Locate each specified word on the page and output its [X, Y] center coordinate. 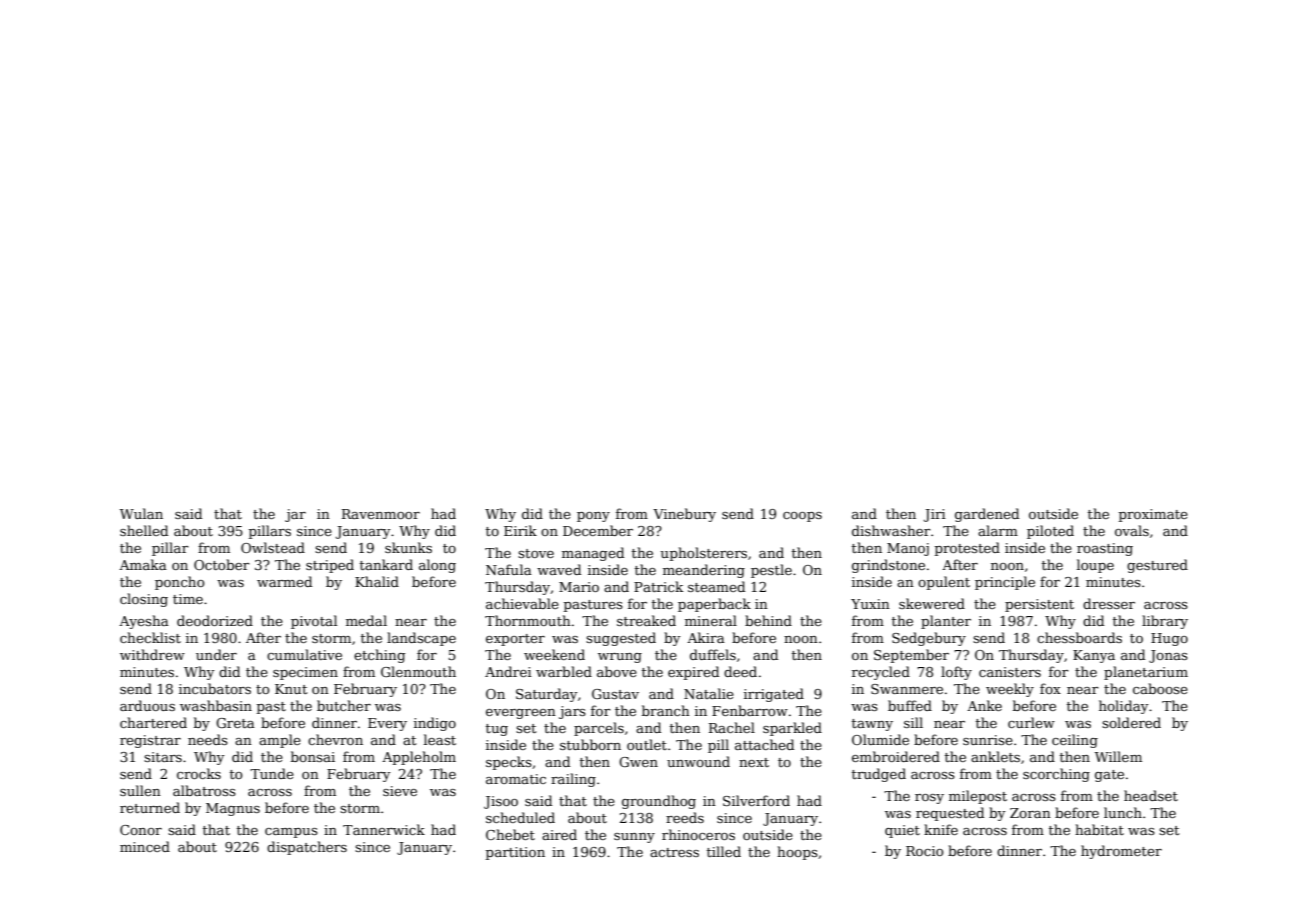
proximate [1153, 515]
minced [145, 846]
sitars [163, 757]
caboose [1160, 688]
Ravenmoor [381, 514]
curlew [1031, 722]
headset [1151, 795]
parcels [599, 729]
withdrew [152, 654]
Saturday [546, 695]
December [598, 530]
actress [674, 852]
